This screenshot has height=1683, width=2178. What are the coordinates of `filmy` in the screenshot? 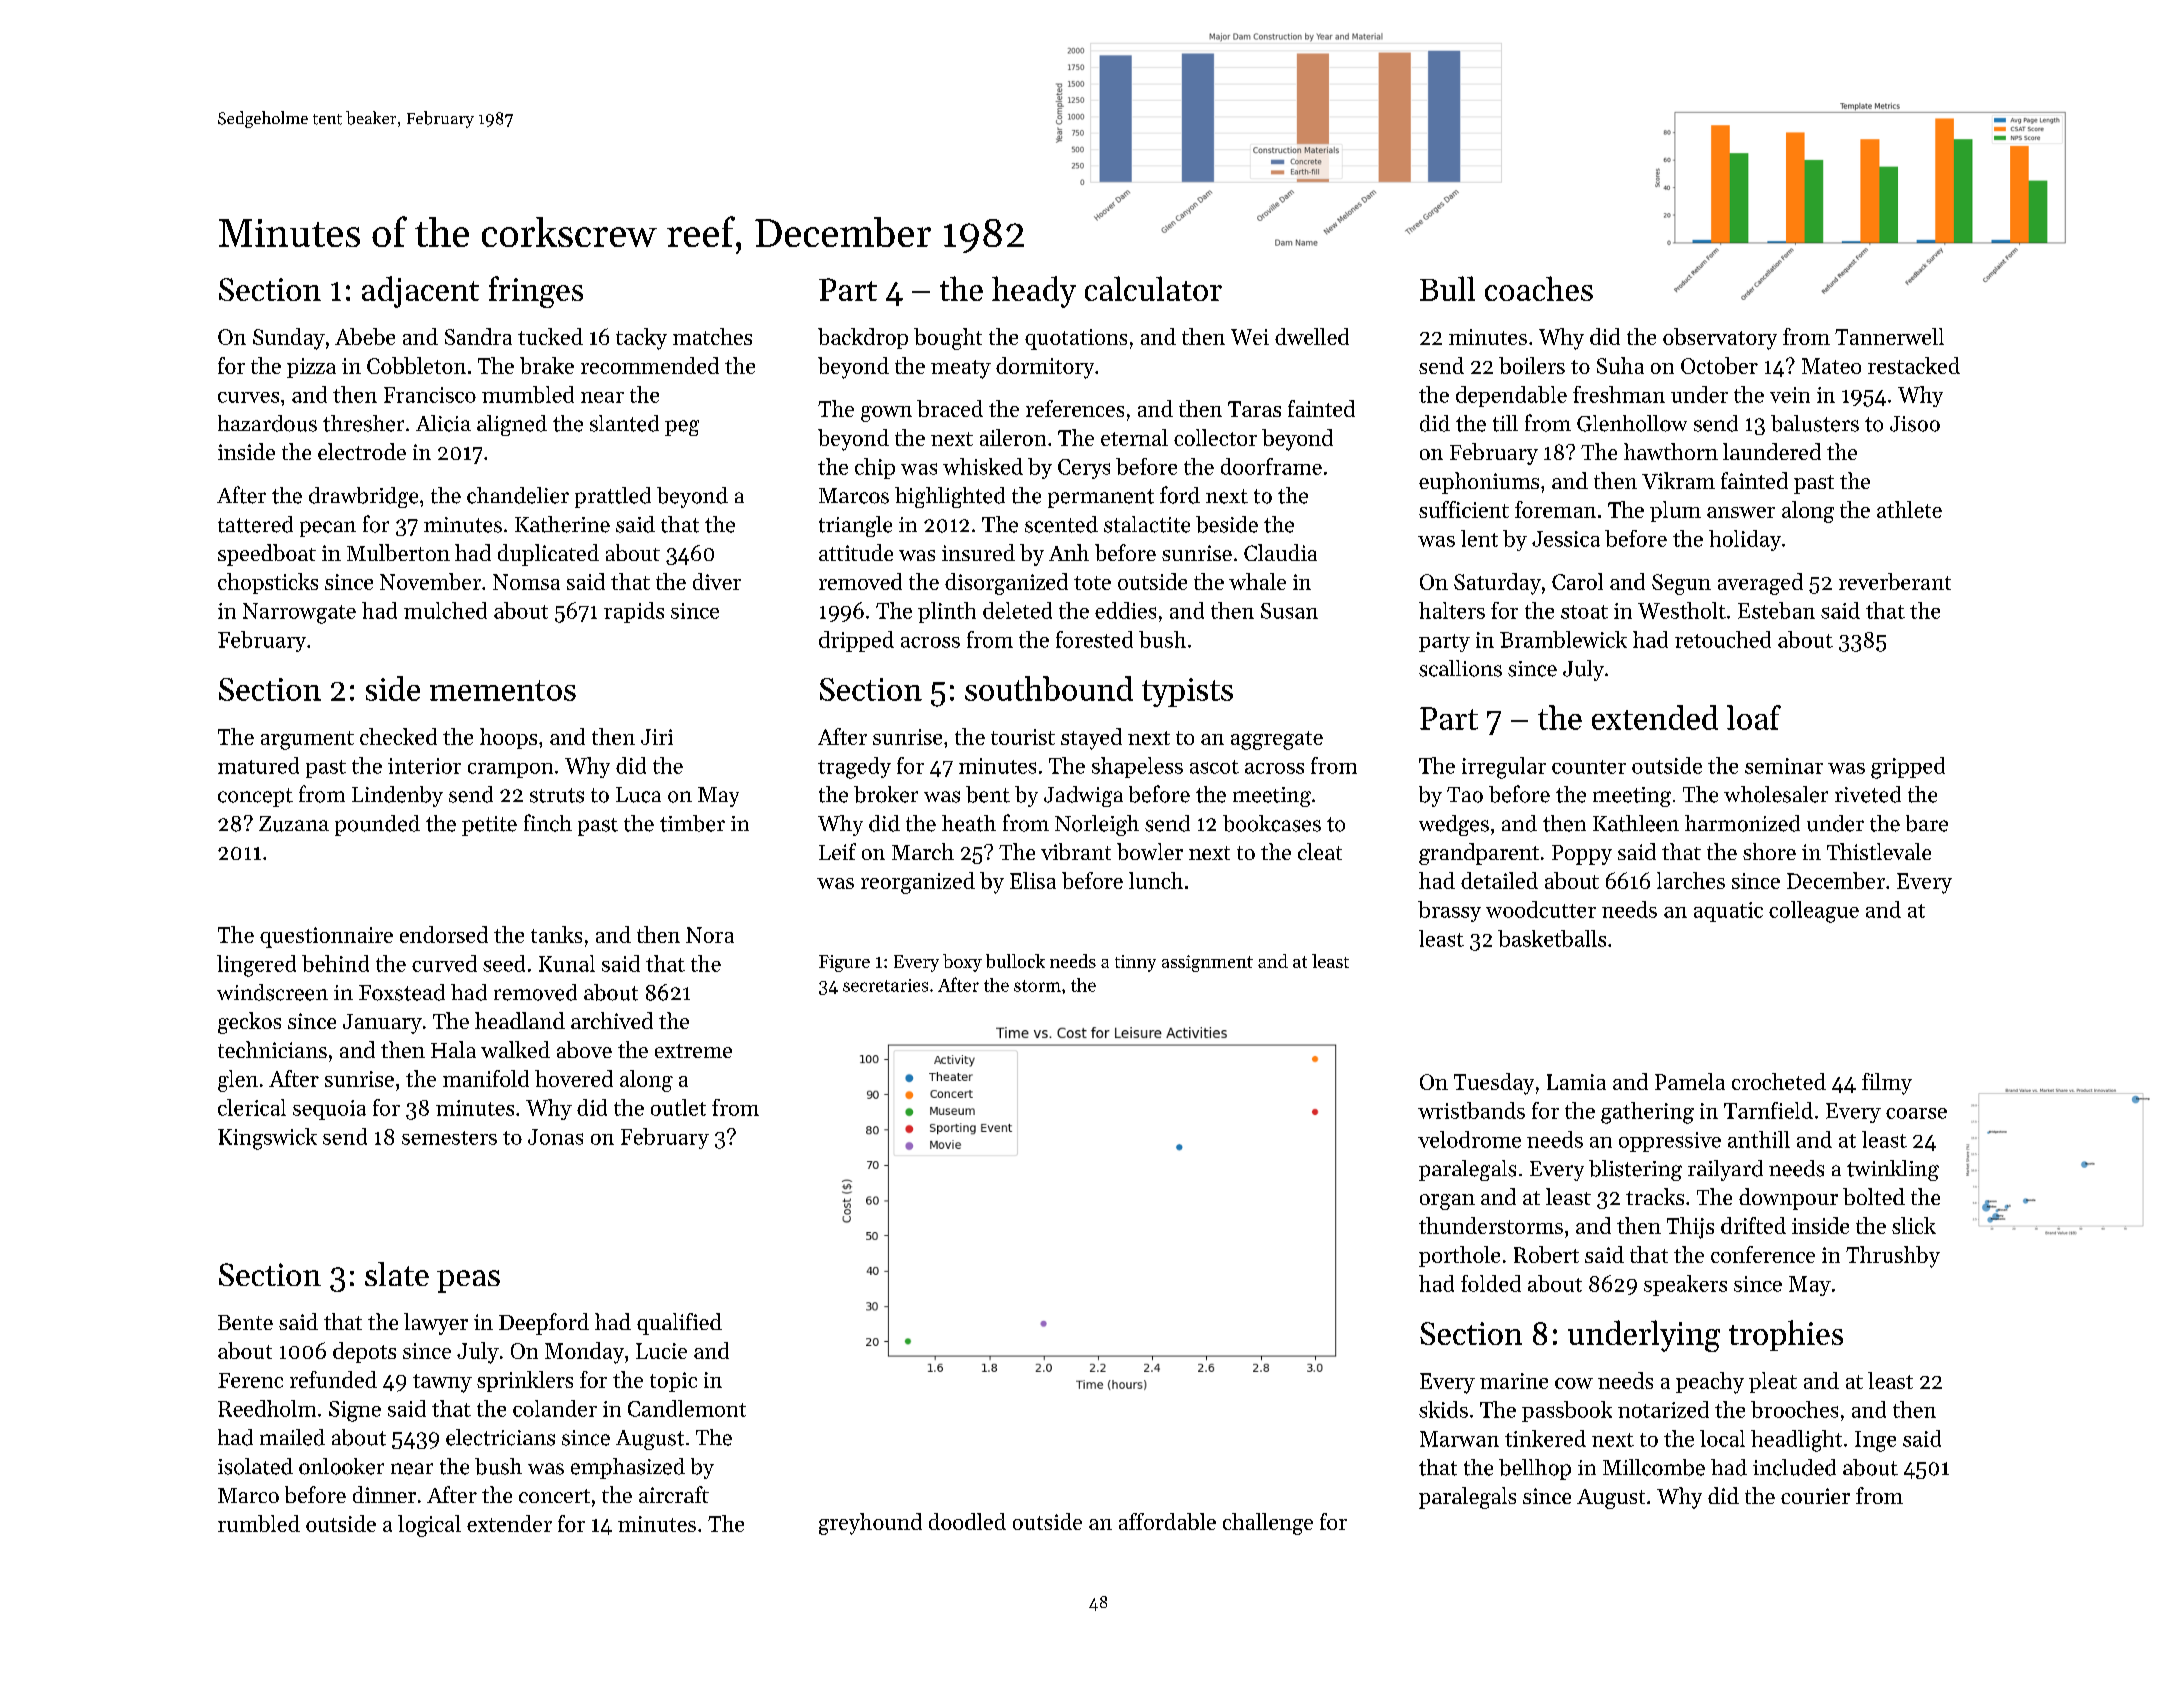 It's located at (1887, 1084).
